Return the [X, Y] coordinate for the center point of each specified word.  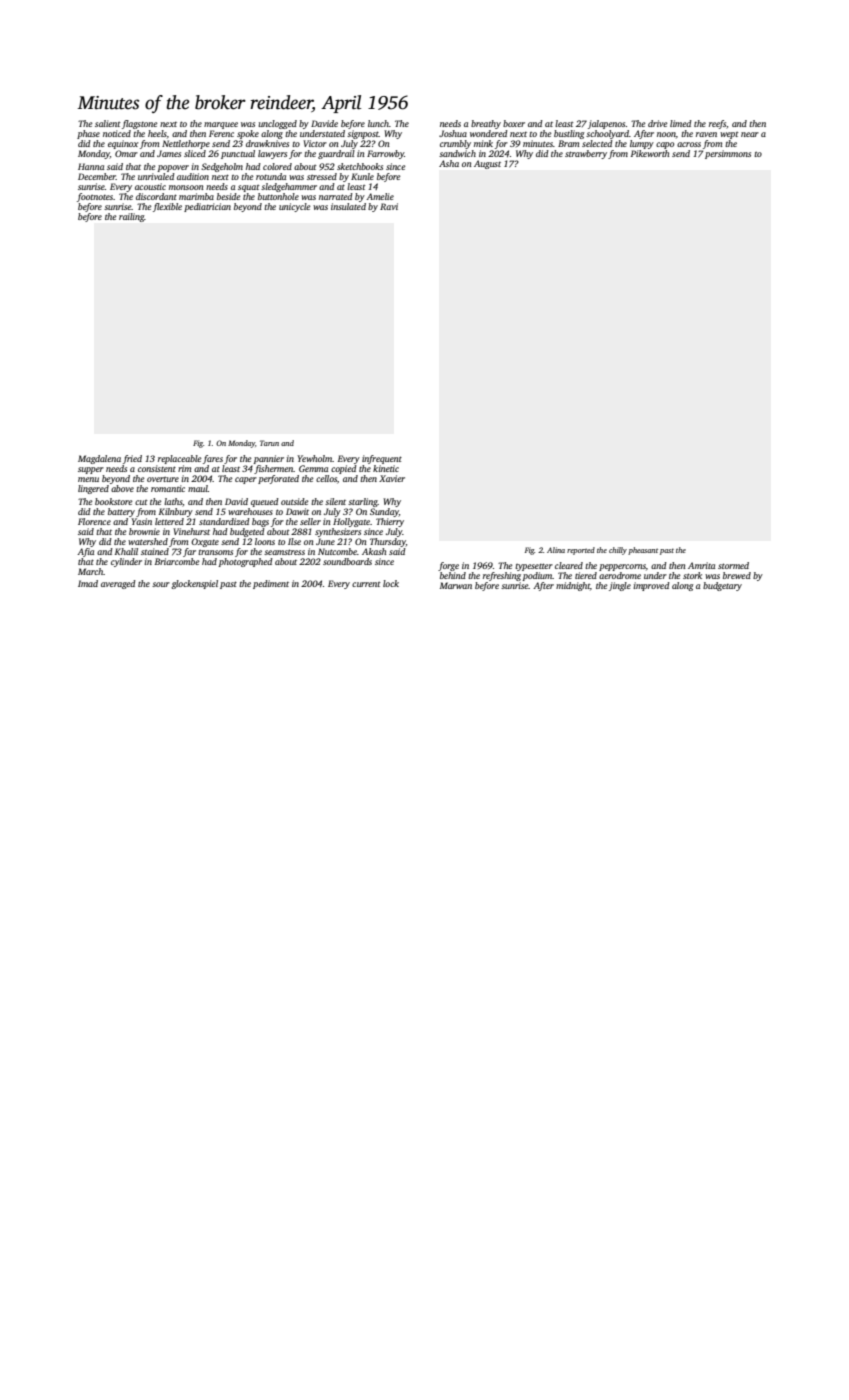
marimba [196, 196]
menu [88, 479]
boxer [514, 123]
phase [88, 134]
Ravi [389, 206]
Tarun [269, 443]
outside [295, 501]
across [689, 144]
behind [453, 575]
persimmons [728, 154]
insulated [348, 206]
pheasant [643, 551]
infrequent [382, 459]
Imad [88, 583]
